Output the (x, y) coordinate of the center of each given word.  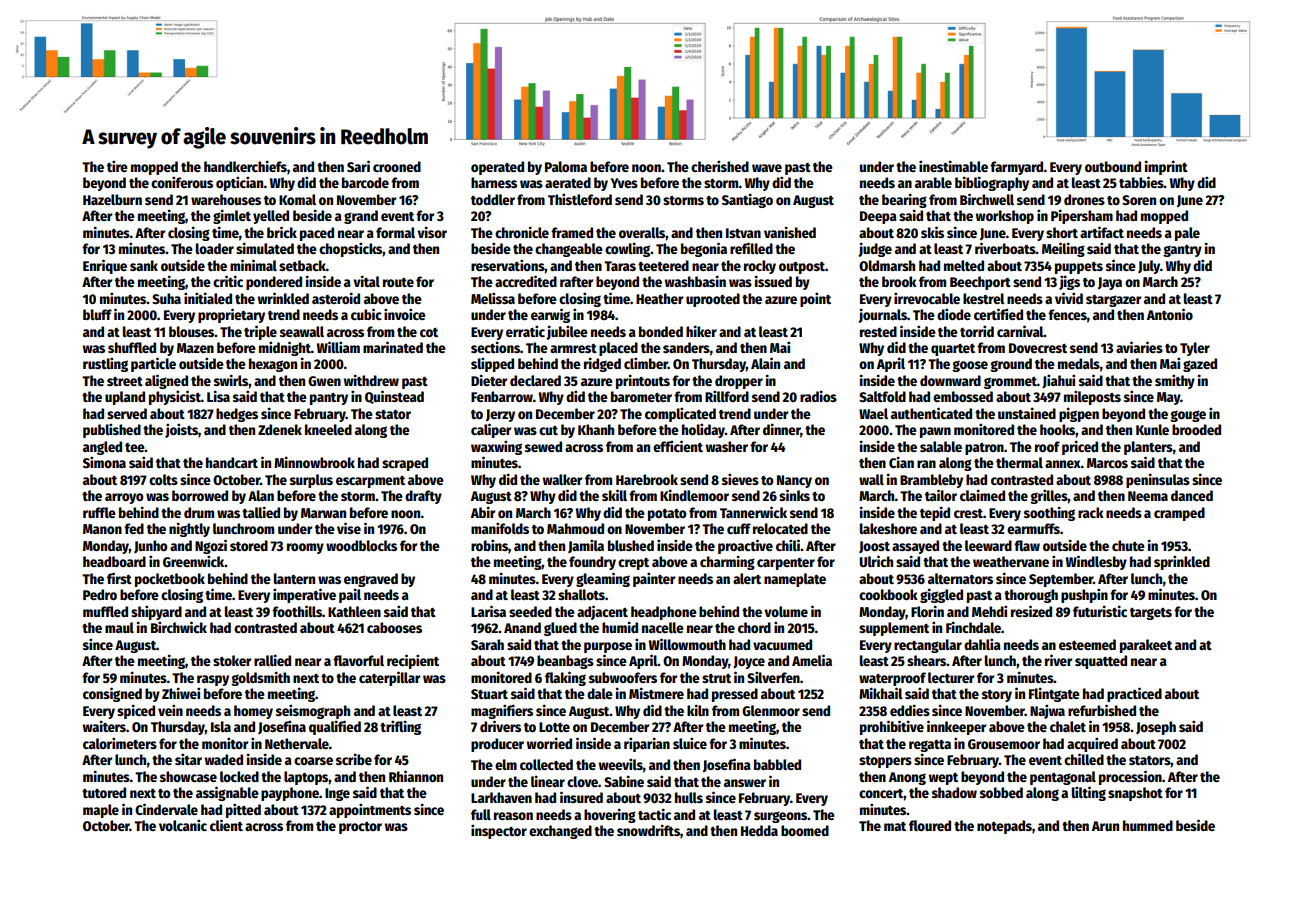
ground (1011, 365)
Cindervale (166, 809)
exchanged (560, 832)
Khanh (596, 429)
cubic (366, 314)
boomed (805, 830)
